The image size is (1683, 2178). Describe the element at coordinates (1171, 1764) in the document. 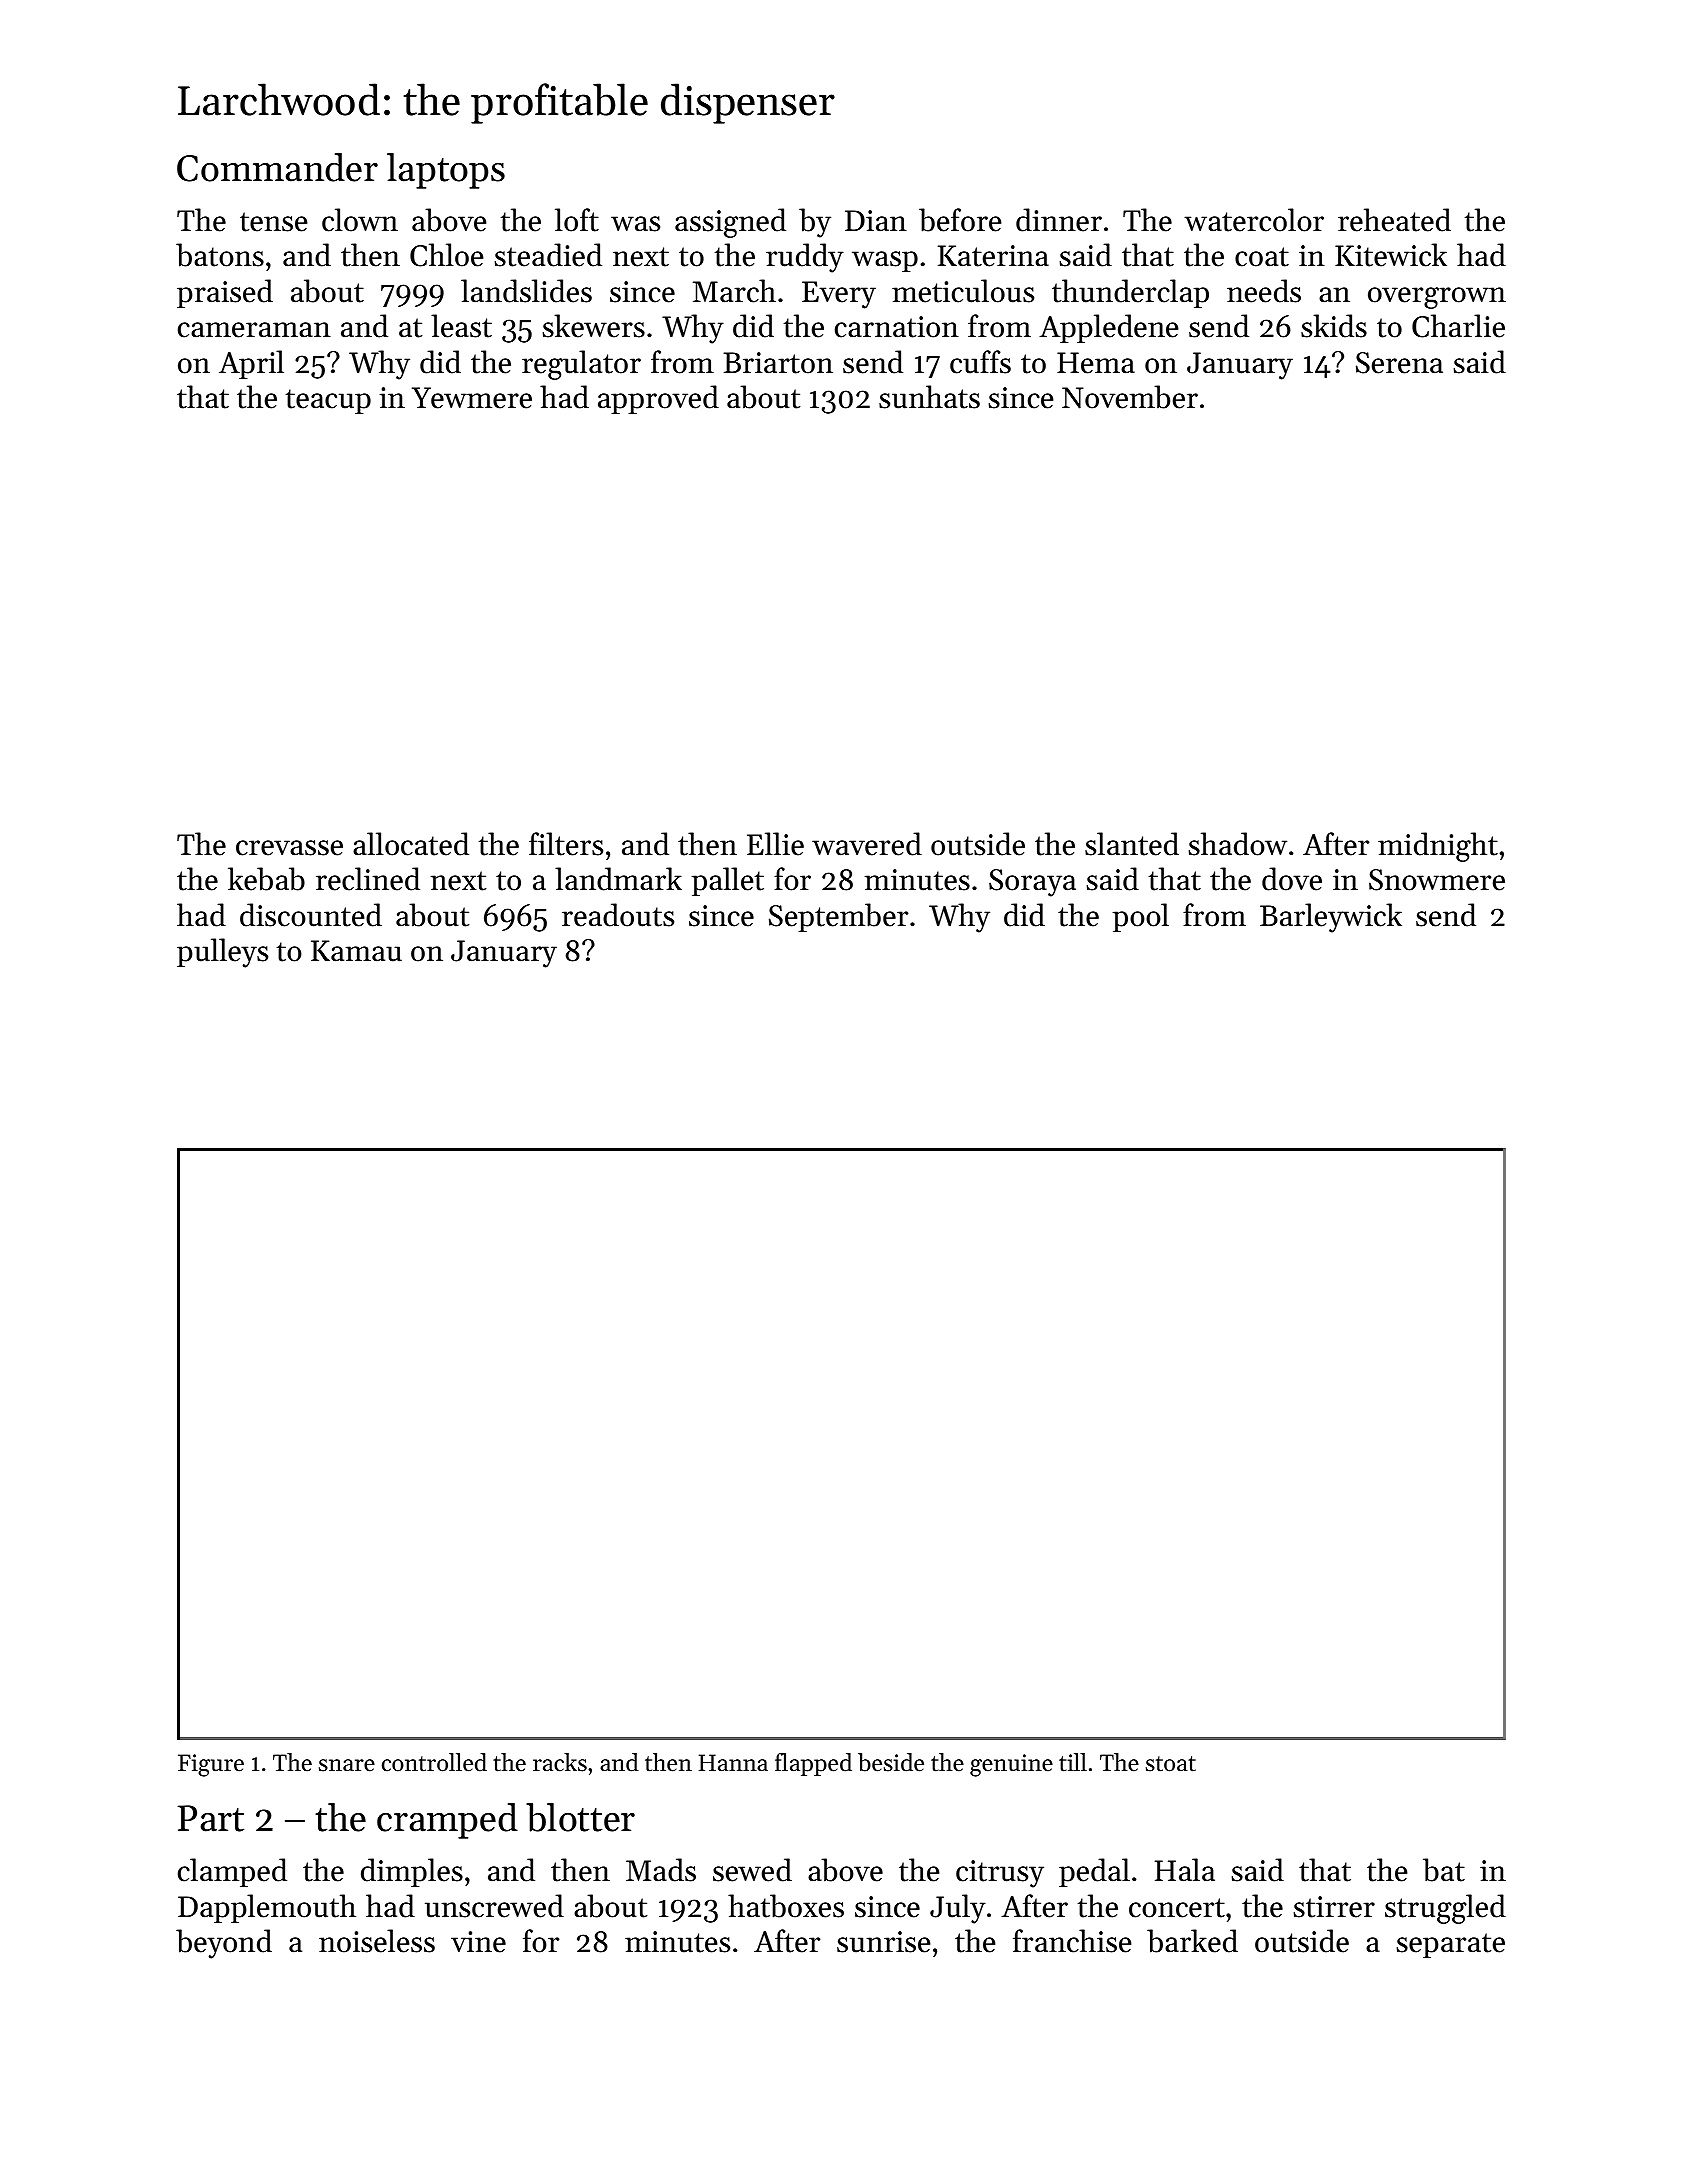

I see `stoat` at that location.
